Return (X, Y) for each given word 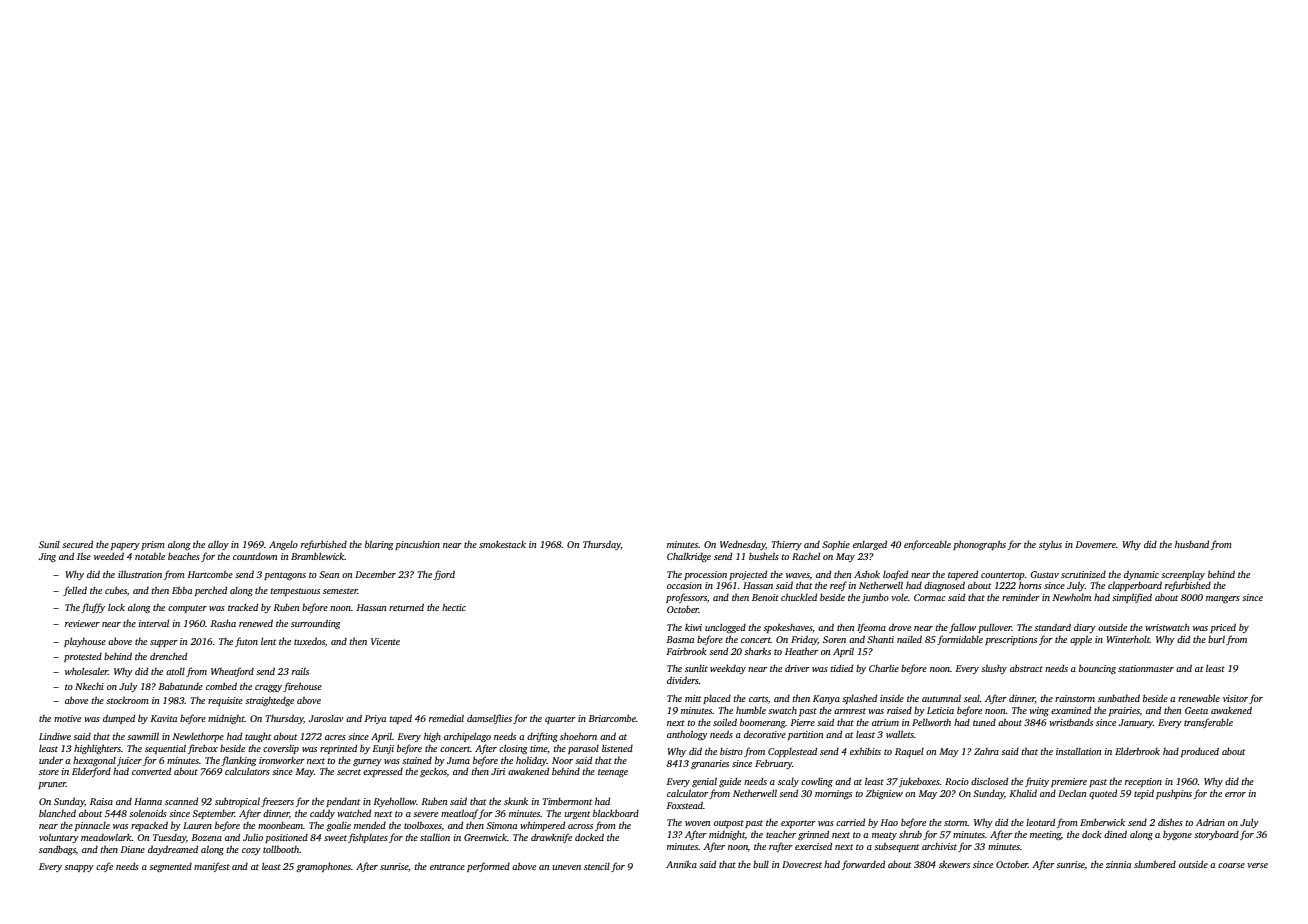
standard (1052, 627)
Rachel (806, 556)
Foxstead (684, 805)
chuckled (799, 597)
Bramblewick (318, 556)
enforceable (927, 545)
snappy (79, 868)
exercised (813, 846)
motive (67, 718)
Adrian (1210, 822)
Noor (562, 760)
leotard (1040, 822)
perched (211, 591)
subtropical (237, 802)
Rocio (957, 781)
